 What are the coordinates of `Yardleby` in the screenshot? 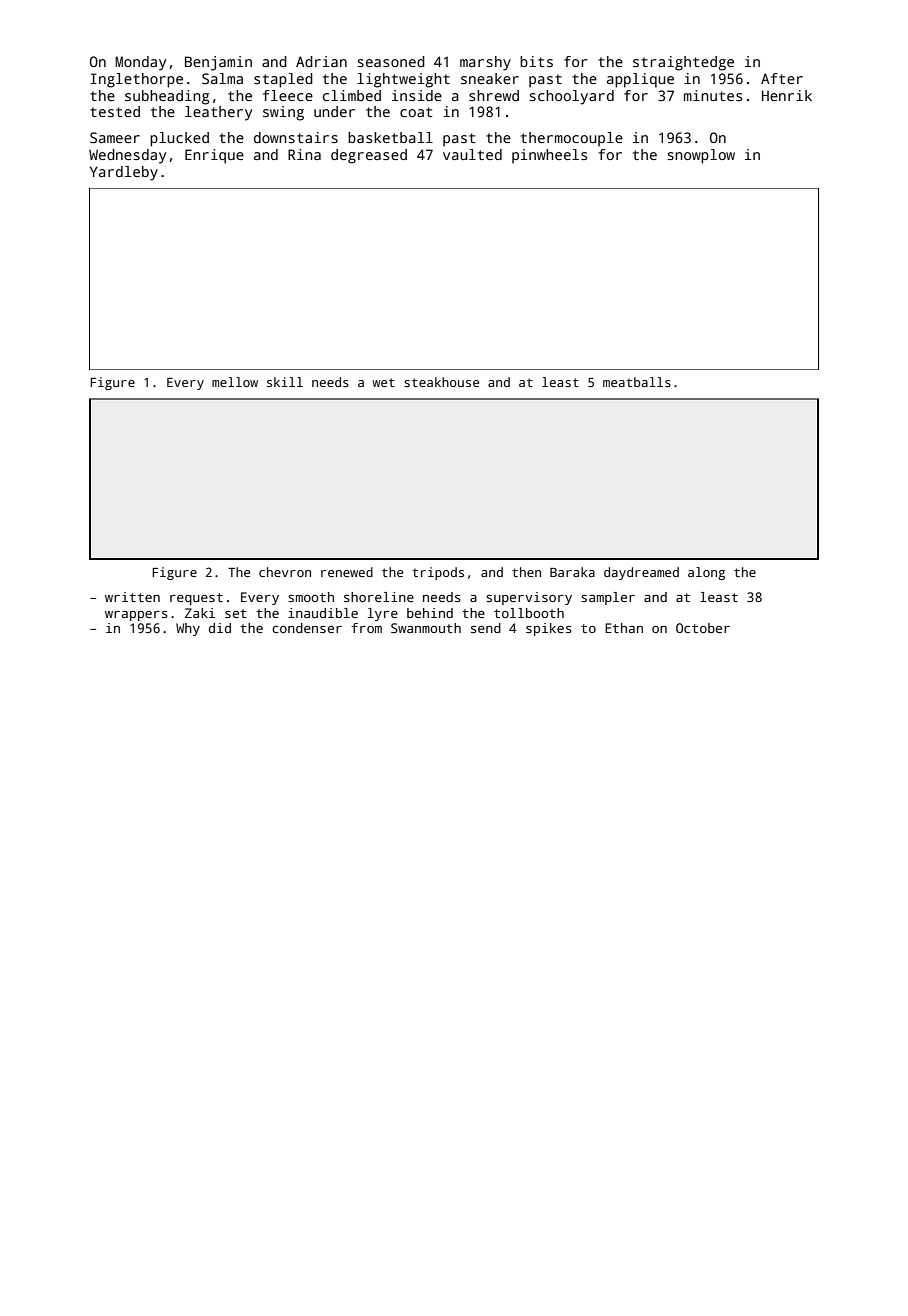 It's located at (124, 173).
